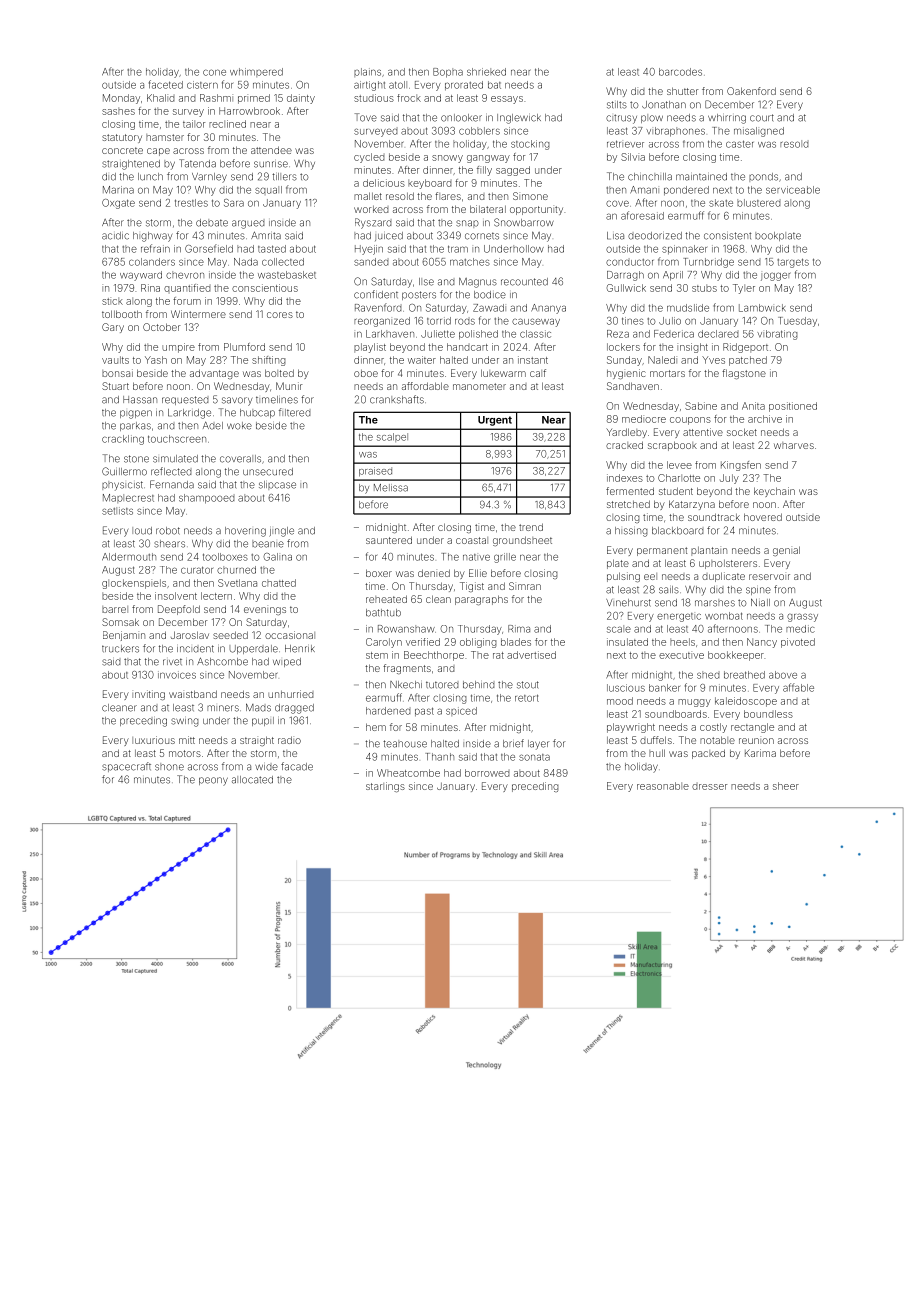  I want to click on savory, so click(237, 401).
